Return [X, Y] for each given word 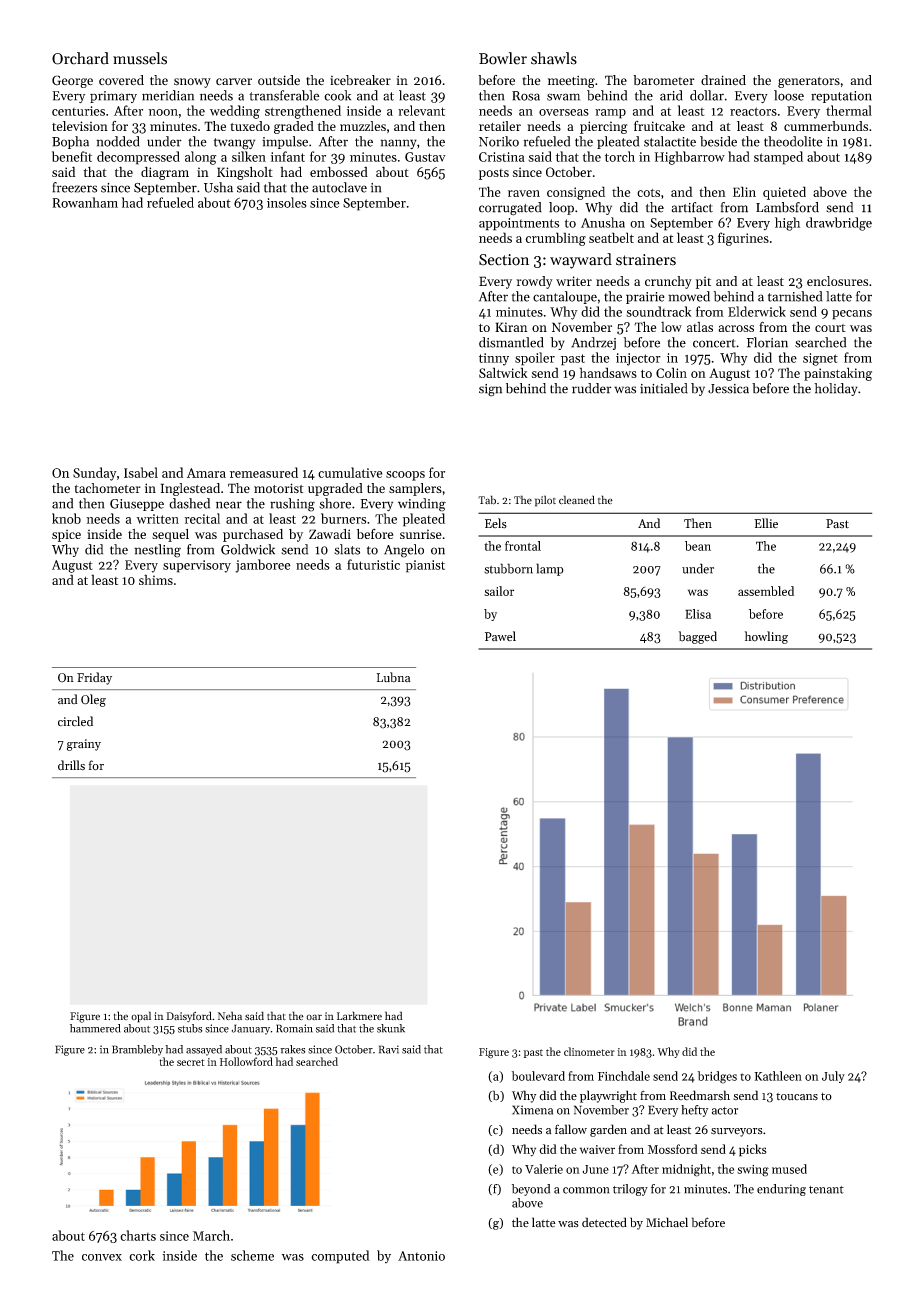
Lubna [393, 677]
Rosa [526, 96]
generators [809, 82]
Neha [230, 1016]
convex [102, 1257]
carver [234, 81]
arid [671, 95]
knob [66, 518]
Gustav [425, 157]
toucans [797, 1097]
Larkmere [359, 1016]
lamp [550, 569]
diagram [165, 173]
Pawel [500, 636]
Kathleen [778, 1076]
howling [766, 637]
